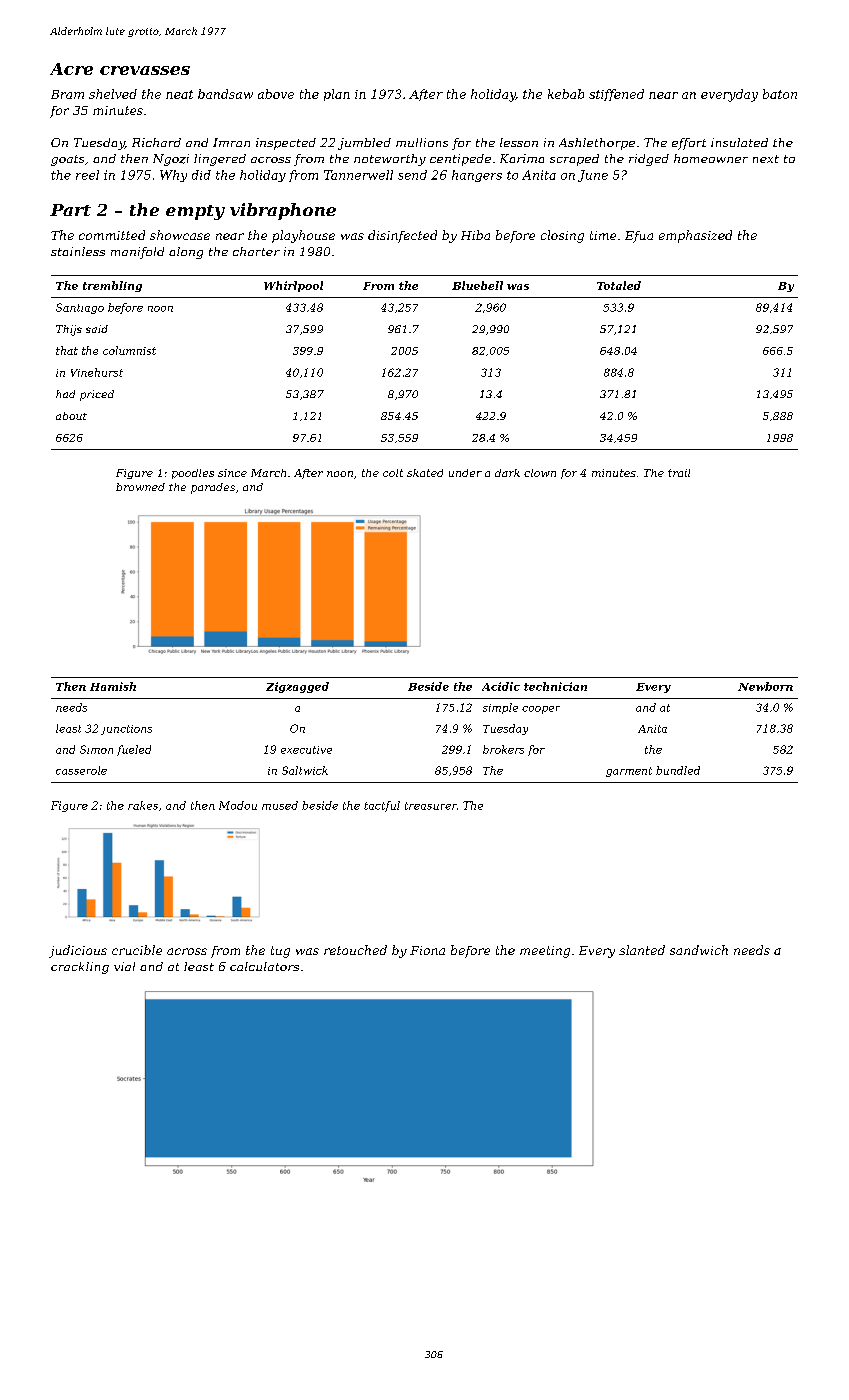  I want to click on trail, so click(679, 473).
